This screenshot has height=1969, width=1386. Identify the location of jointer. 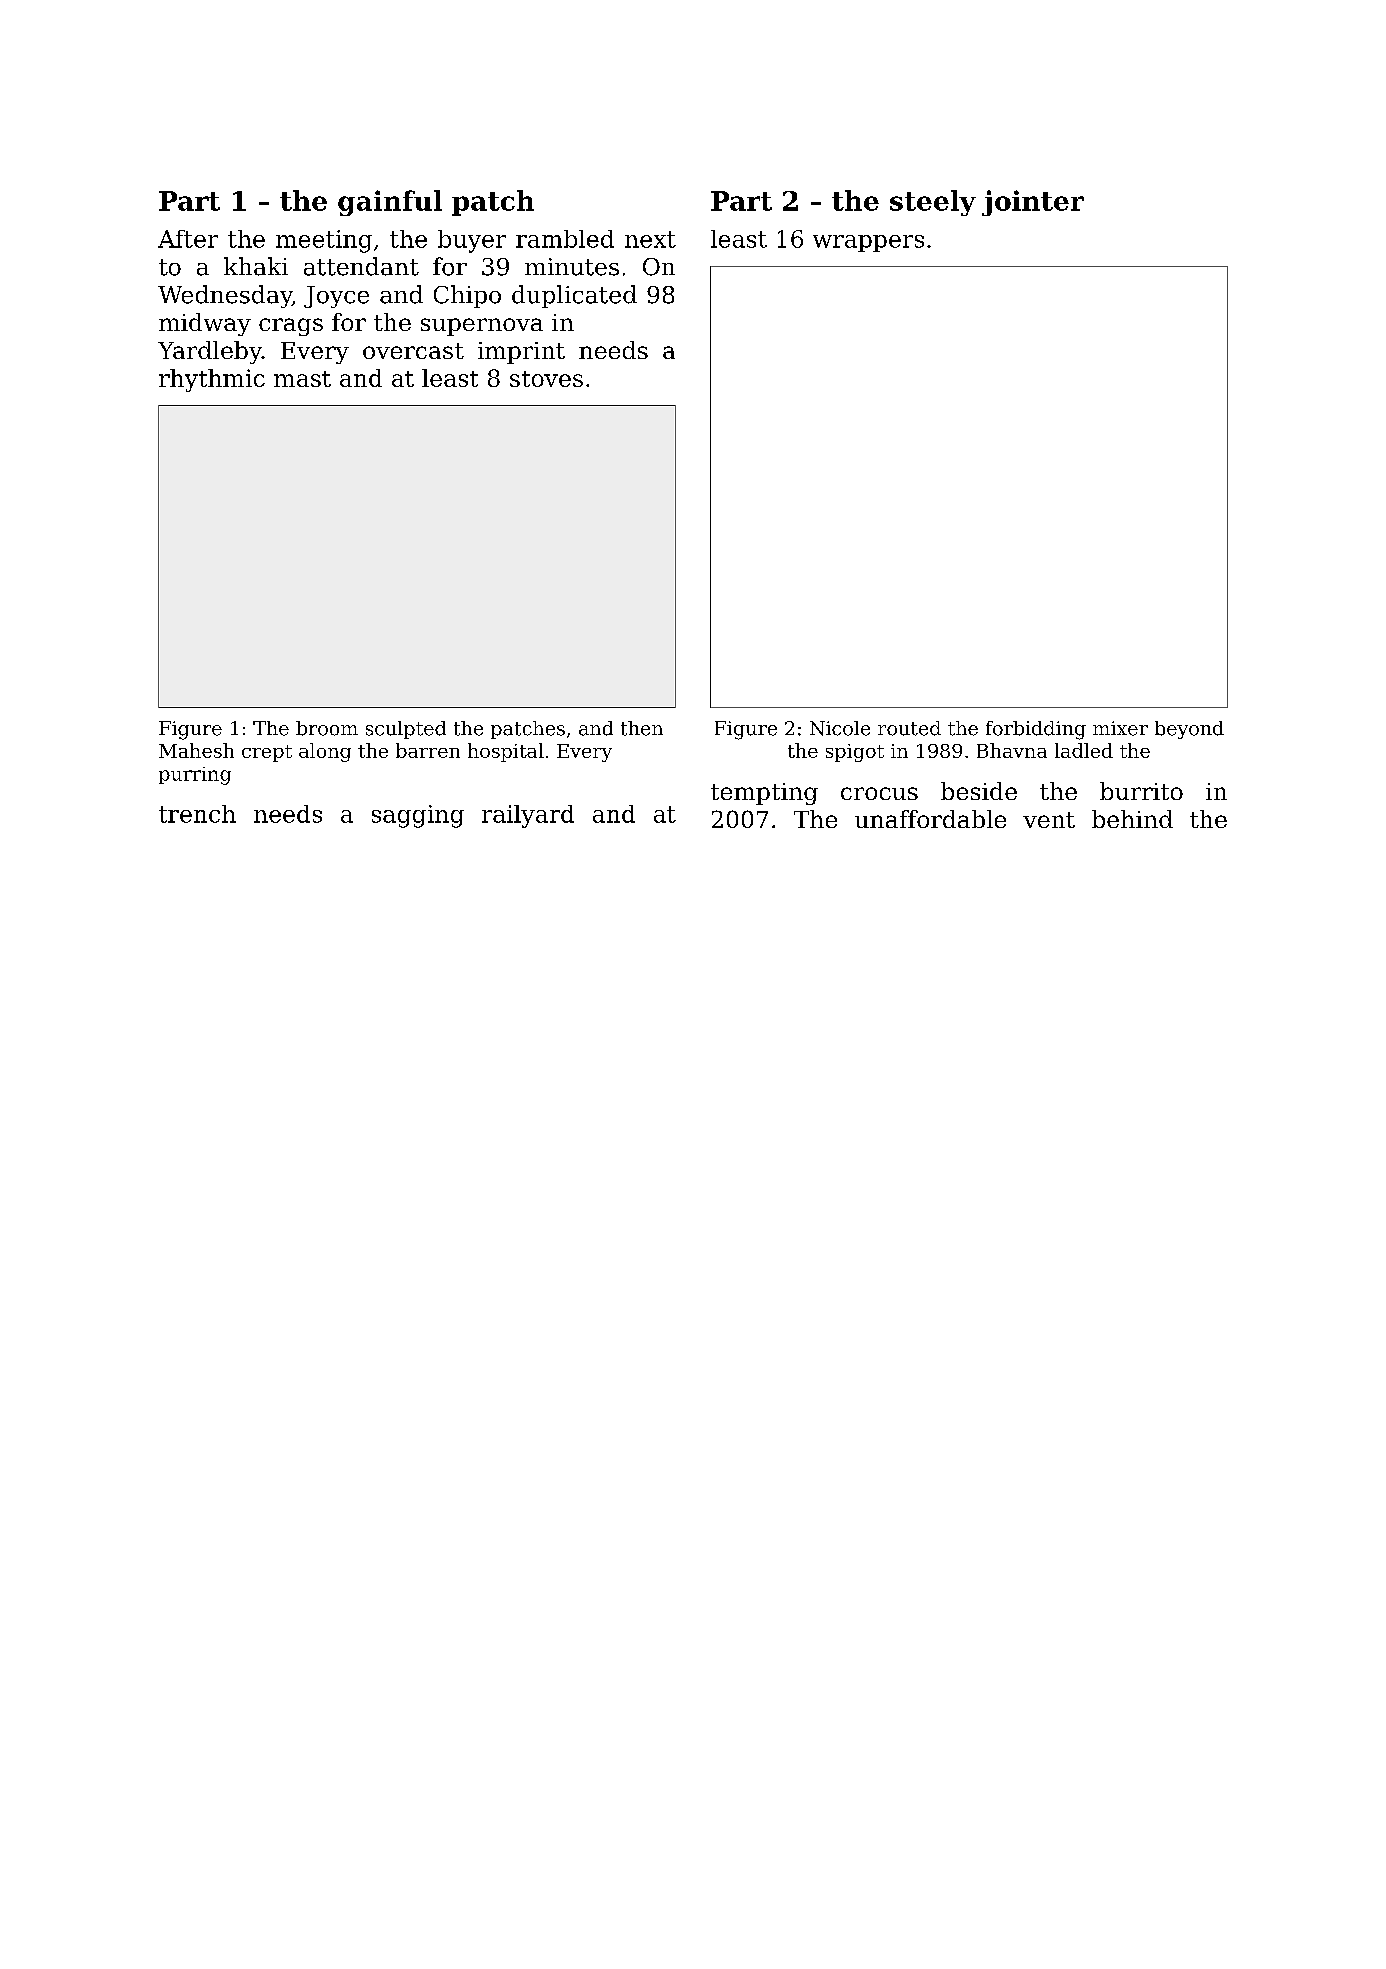
(1033, 203).
